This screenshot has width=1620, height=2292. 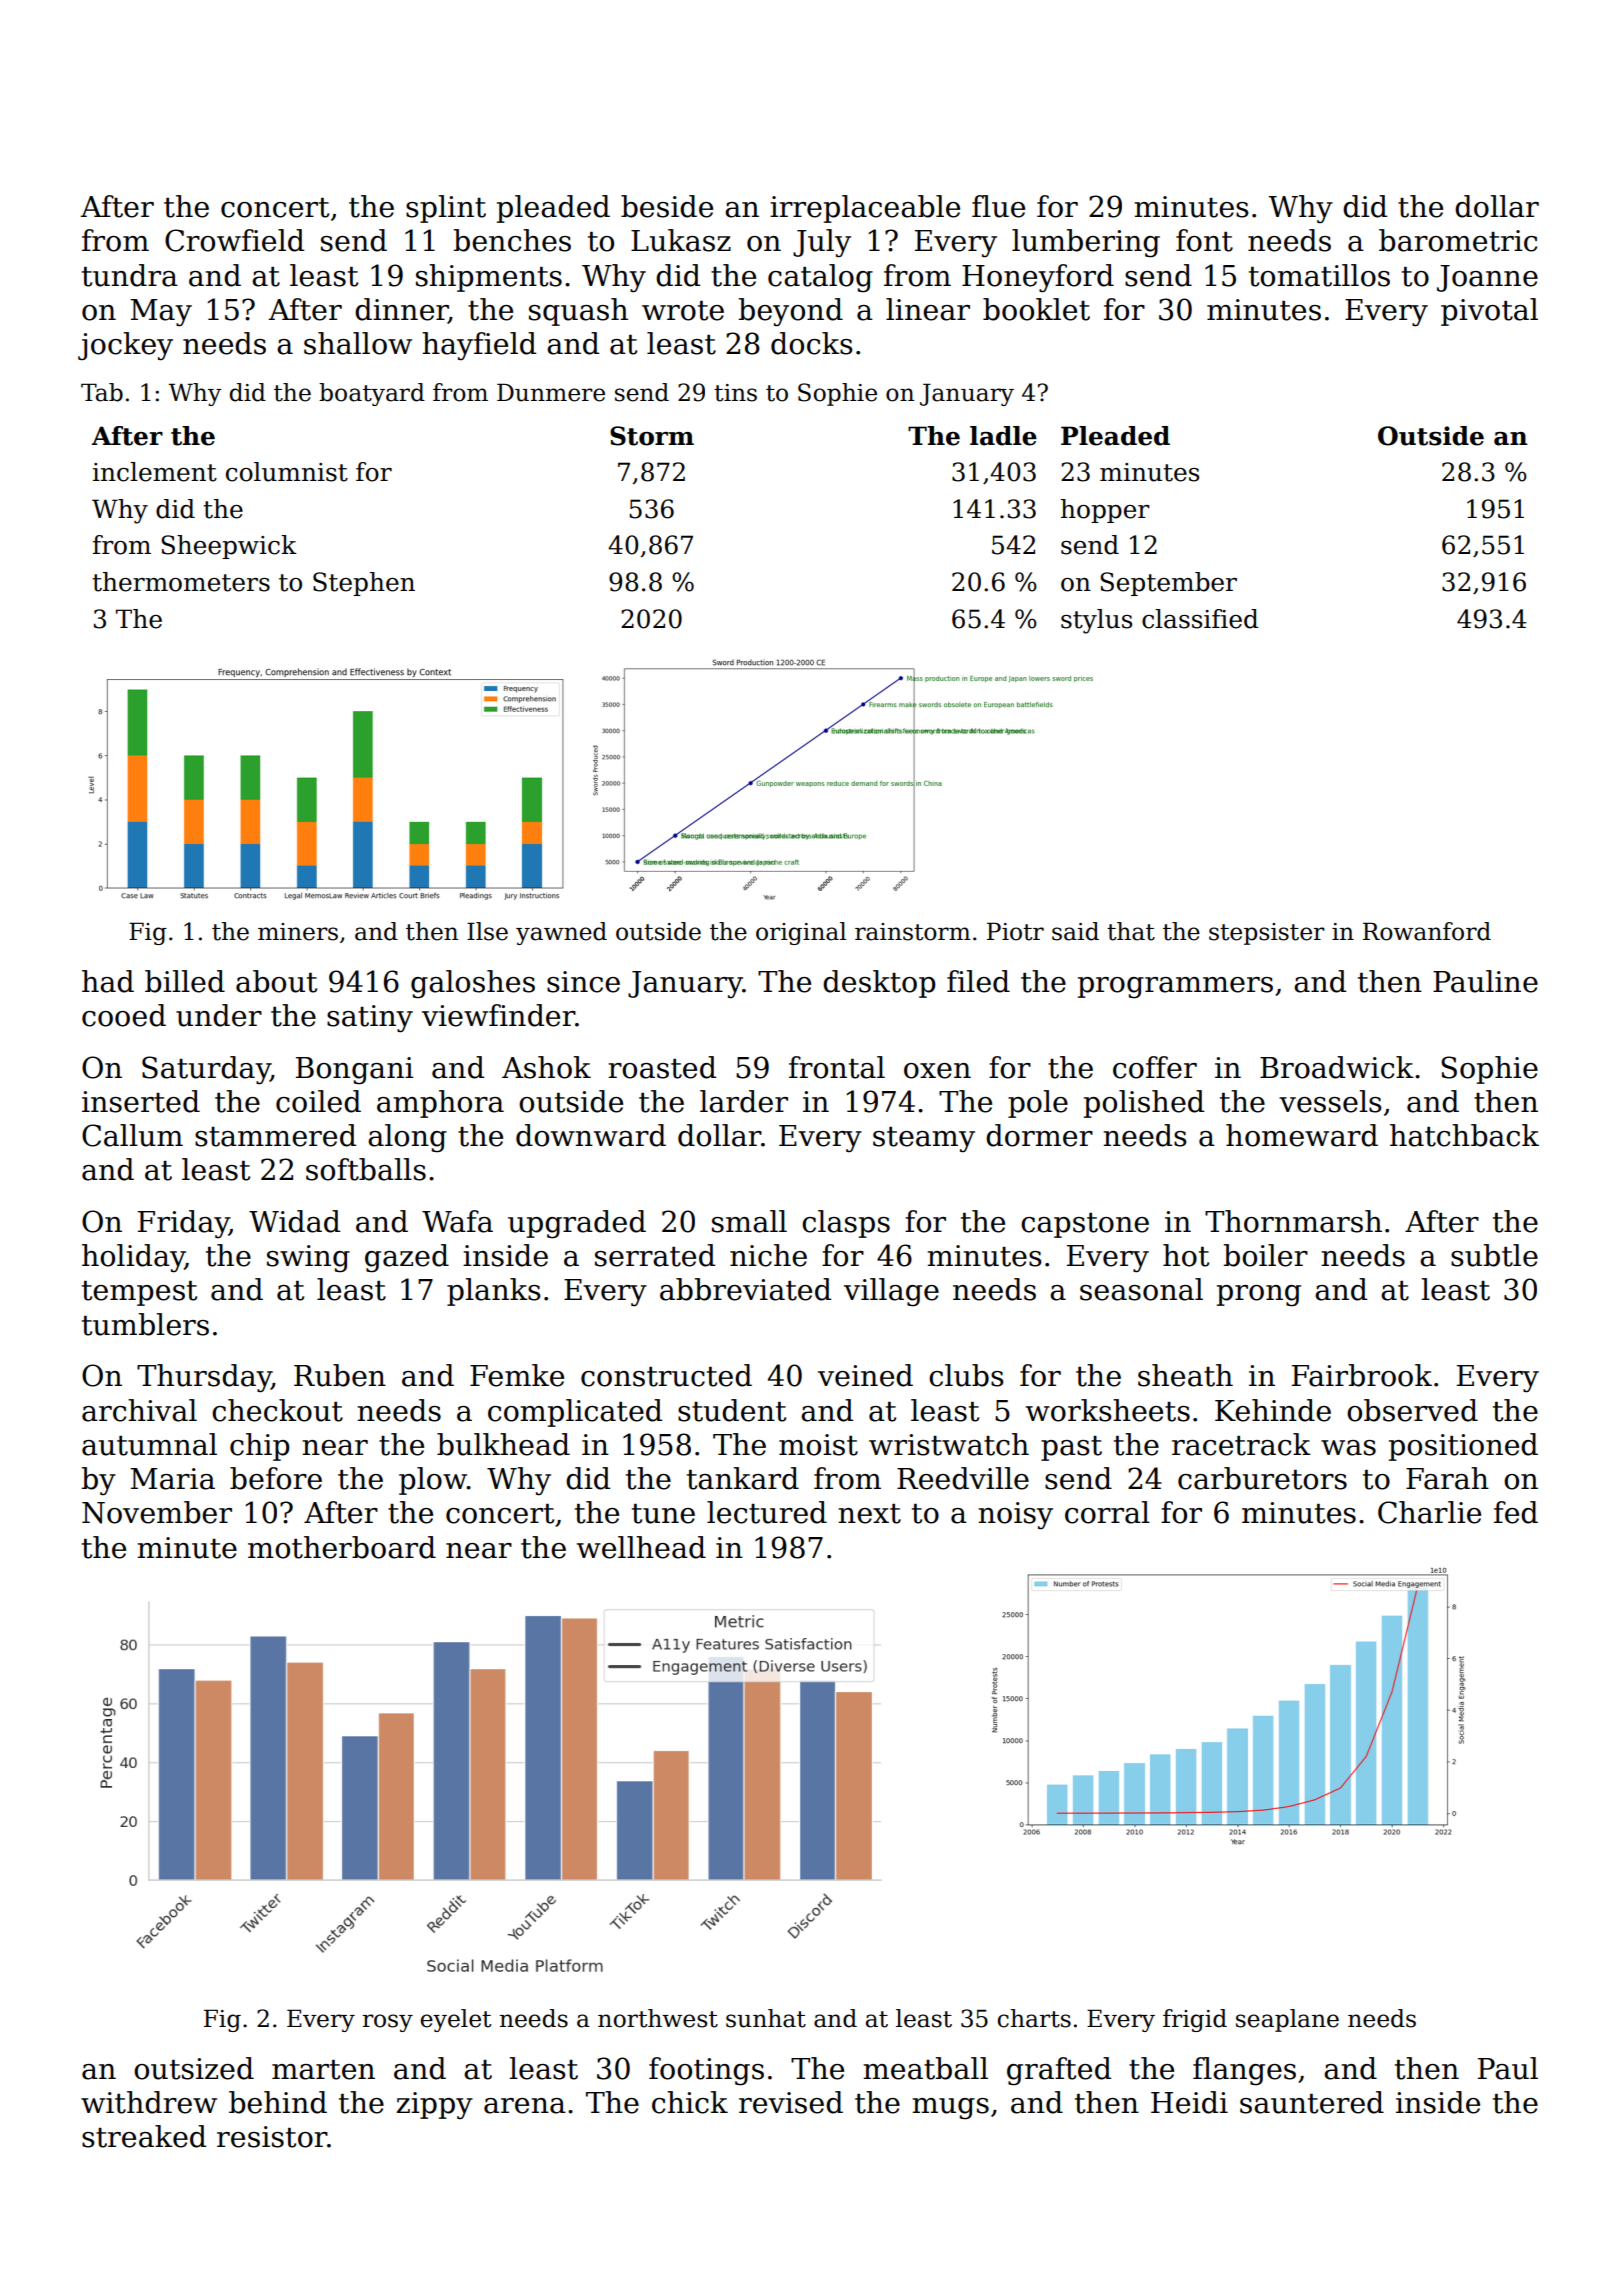 What do you see at coordinates (666, 1375) in the screenshot?
I see `constructed` at bounding box center [666, 1375].
